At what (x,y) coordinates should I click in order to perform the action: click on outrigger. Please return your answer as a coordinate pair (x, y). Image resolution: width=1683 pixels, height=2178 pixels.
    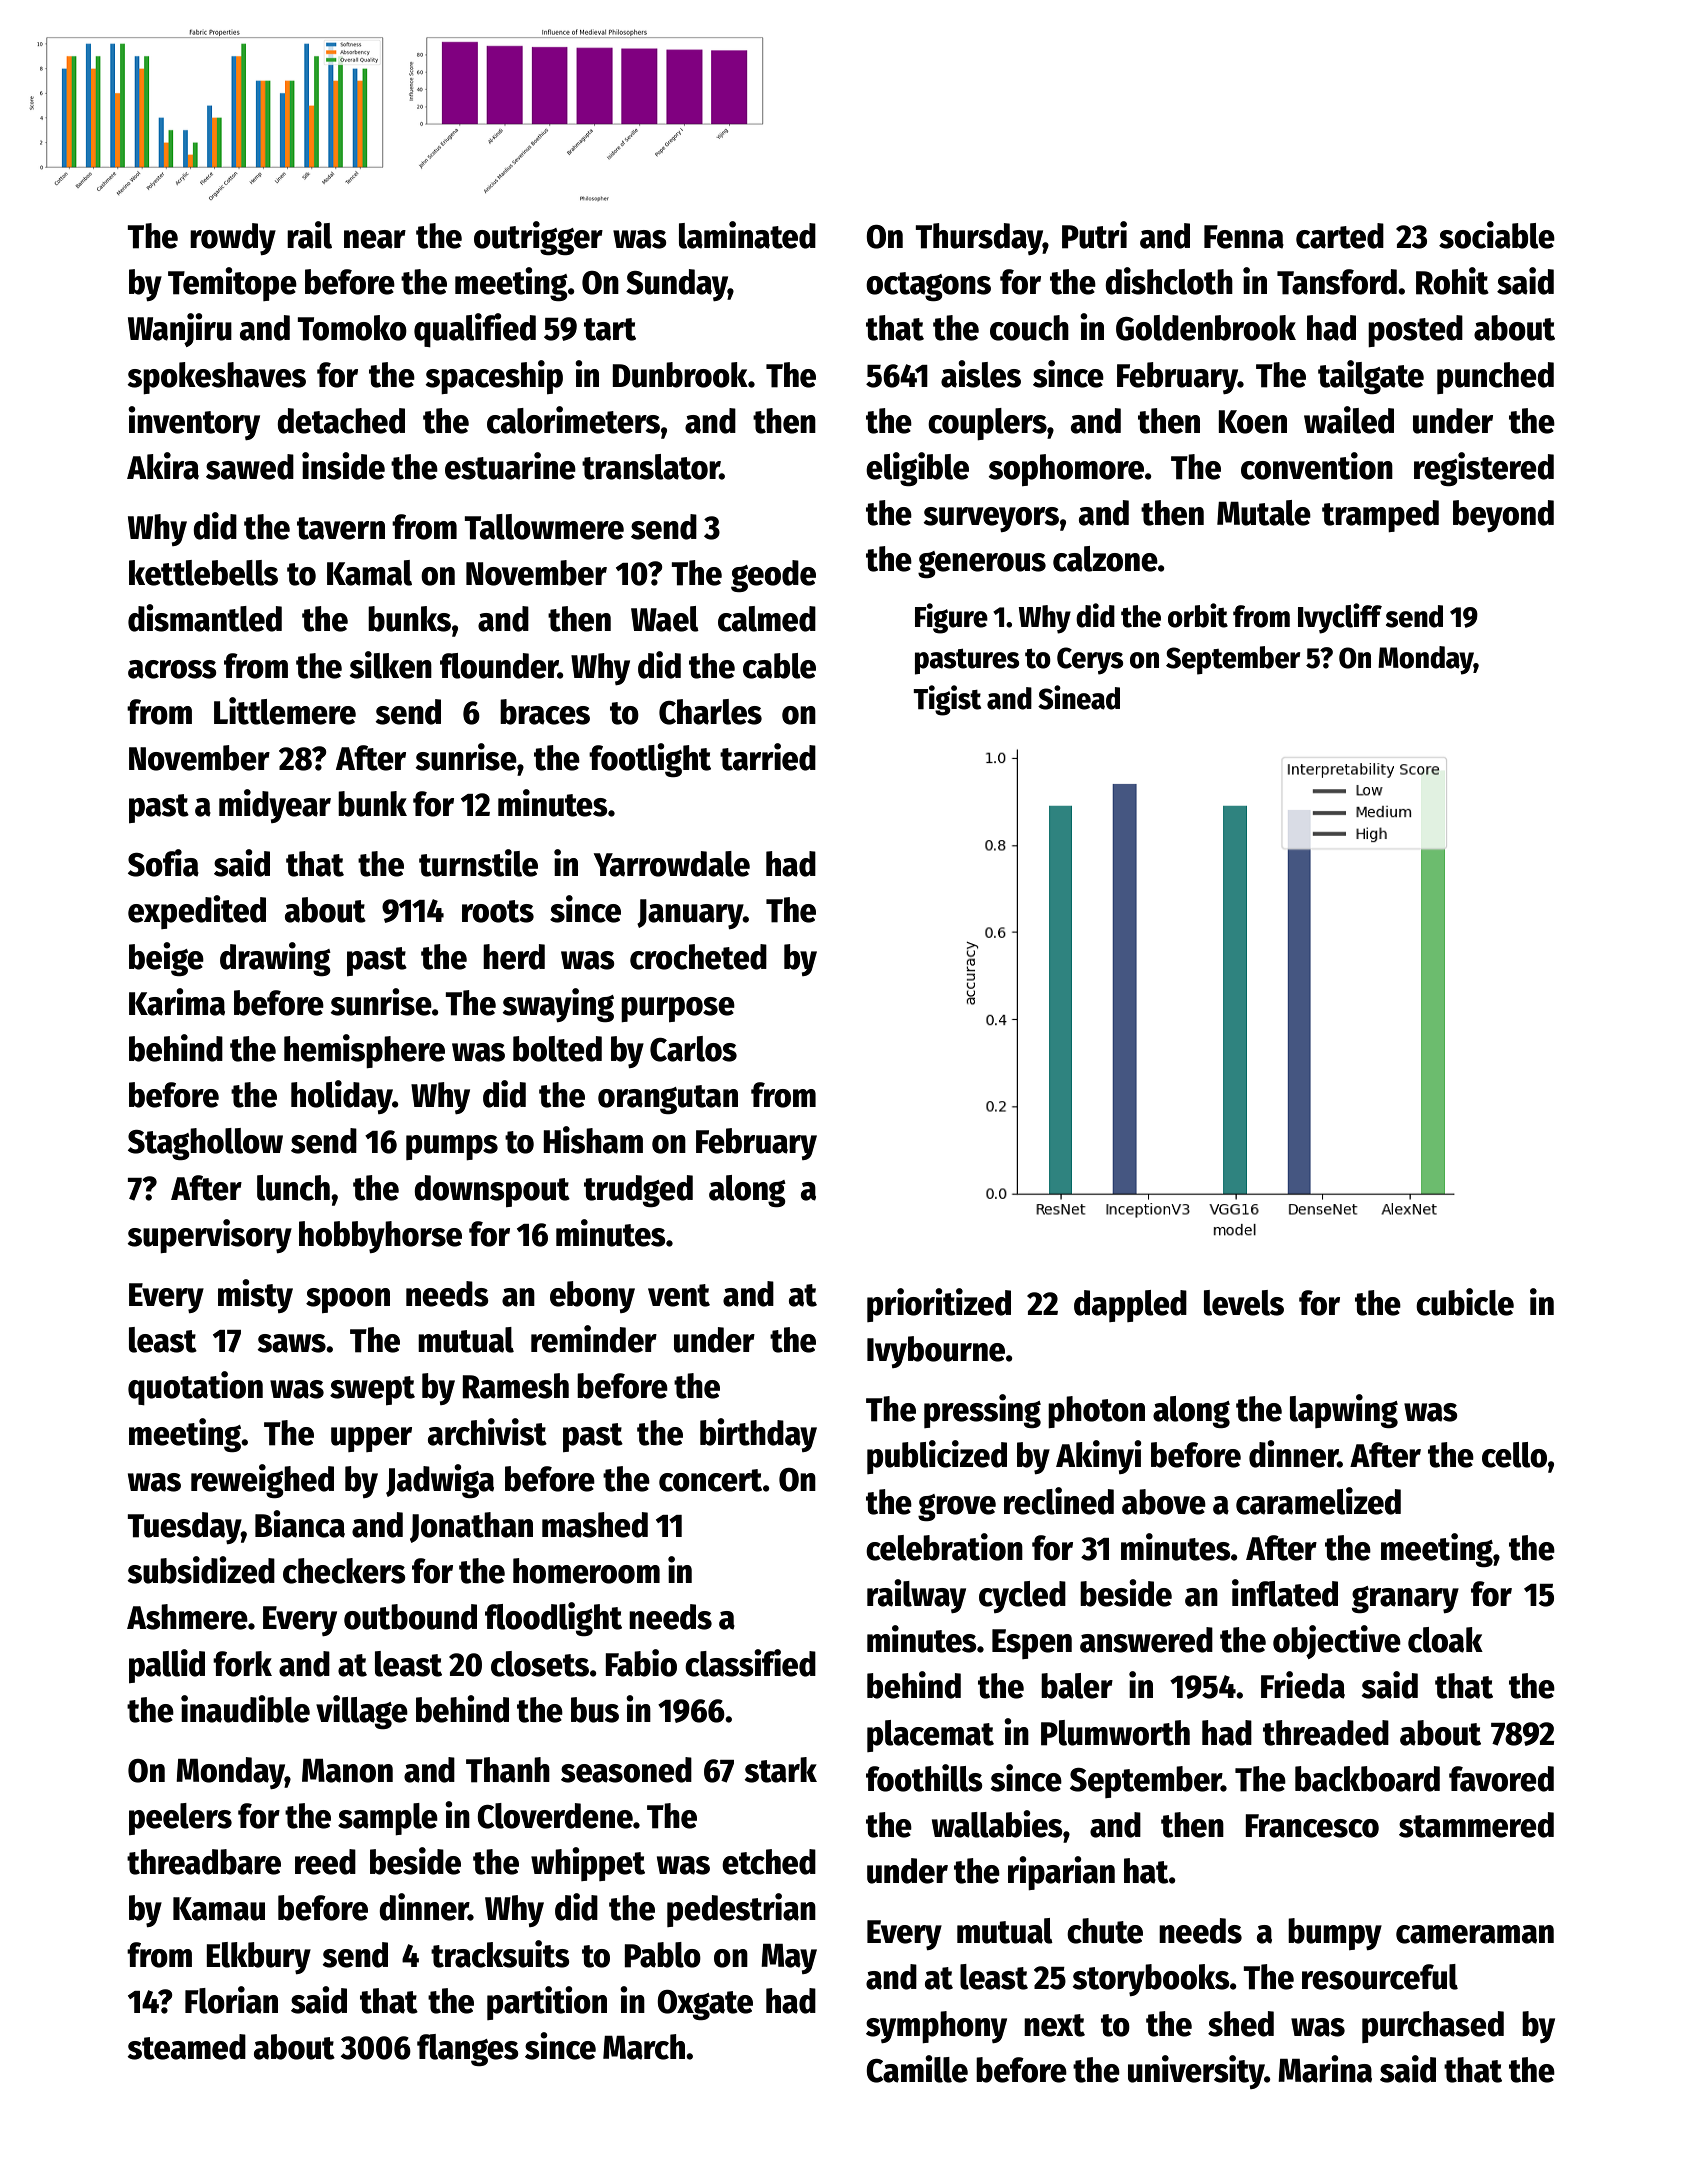
    Looking at the image, I should click on (538, 238).
